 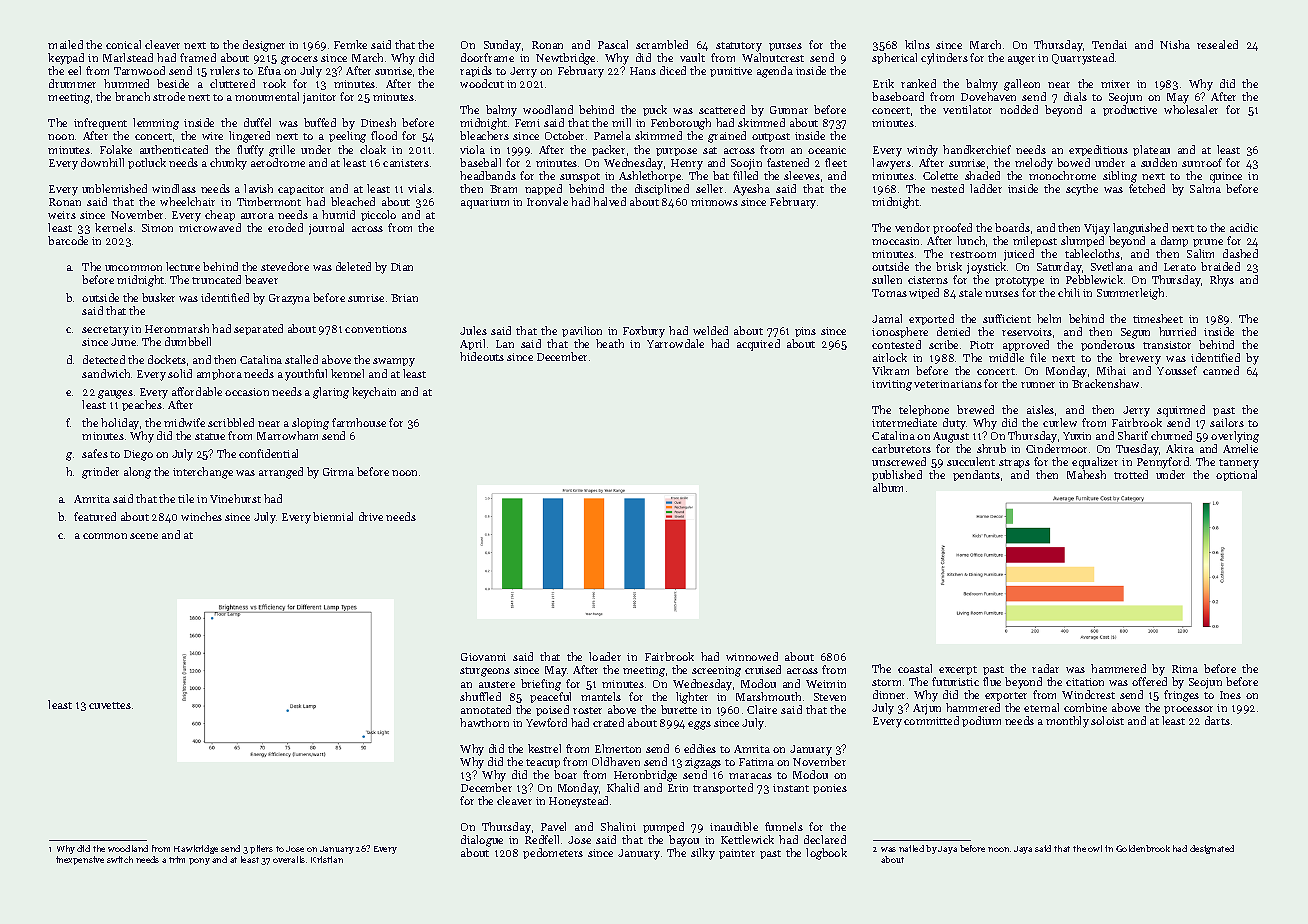 I want to click on minnows, so click(x=714, y=202).
